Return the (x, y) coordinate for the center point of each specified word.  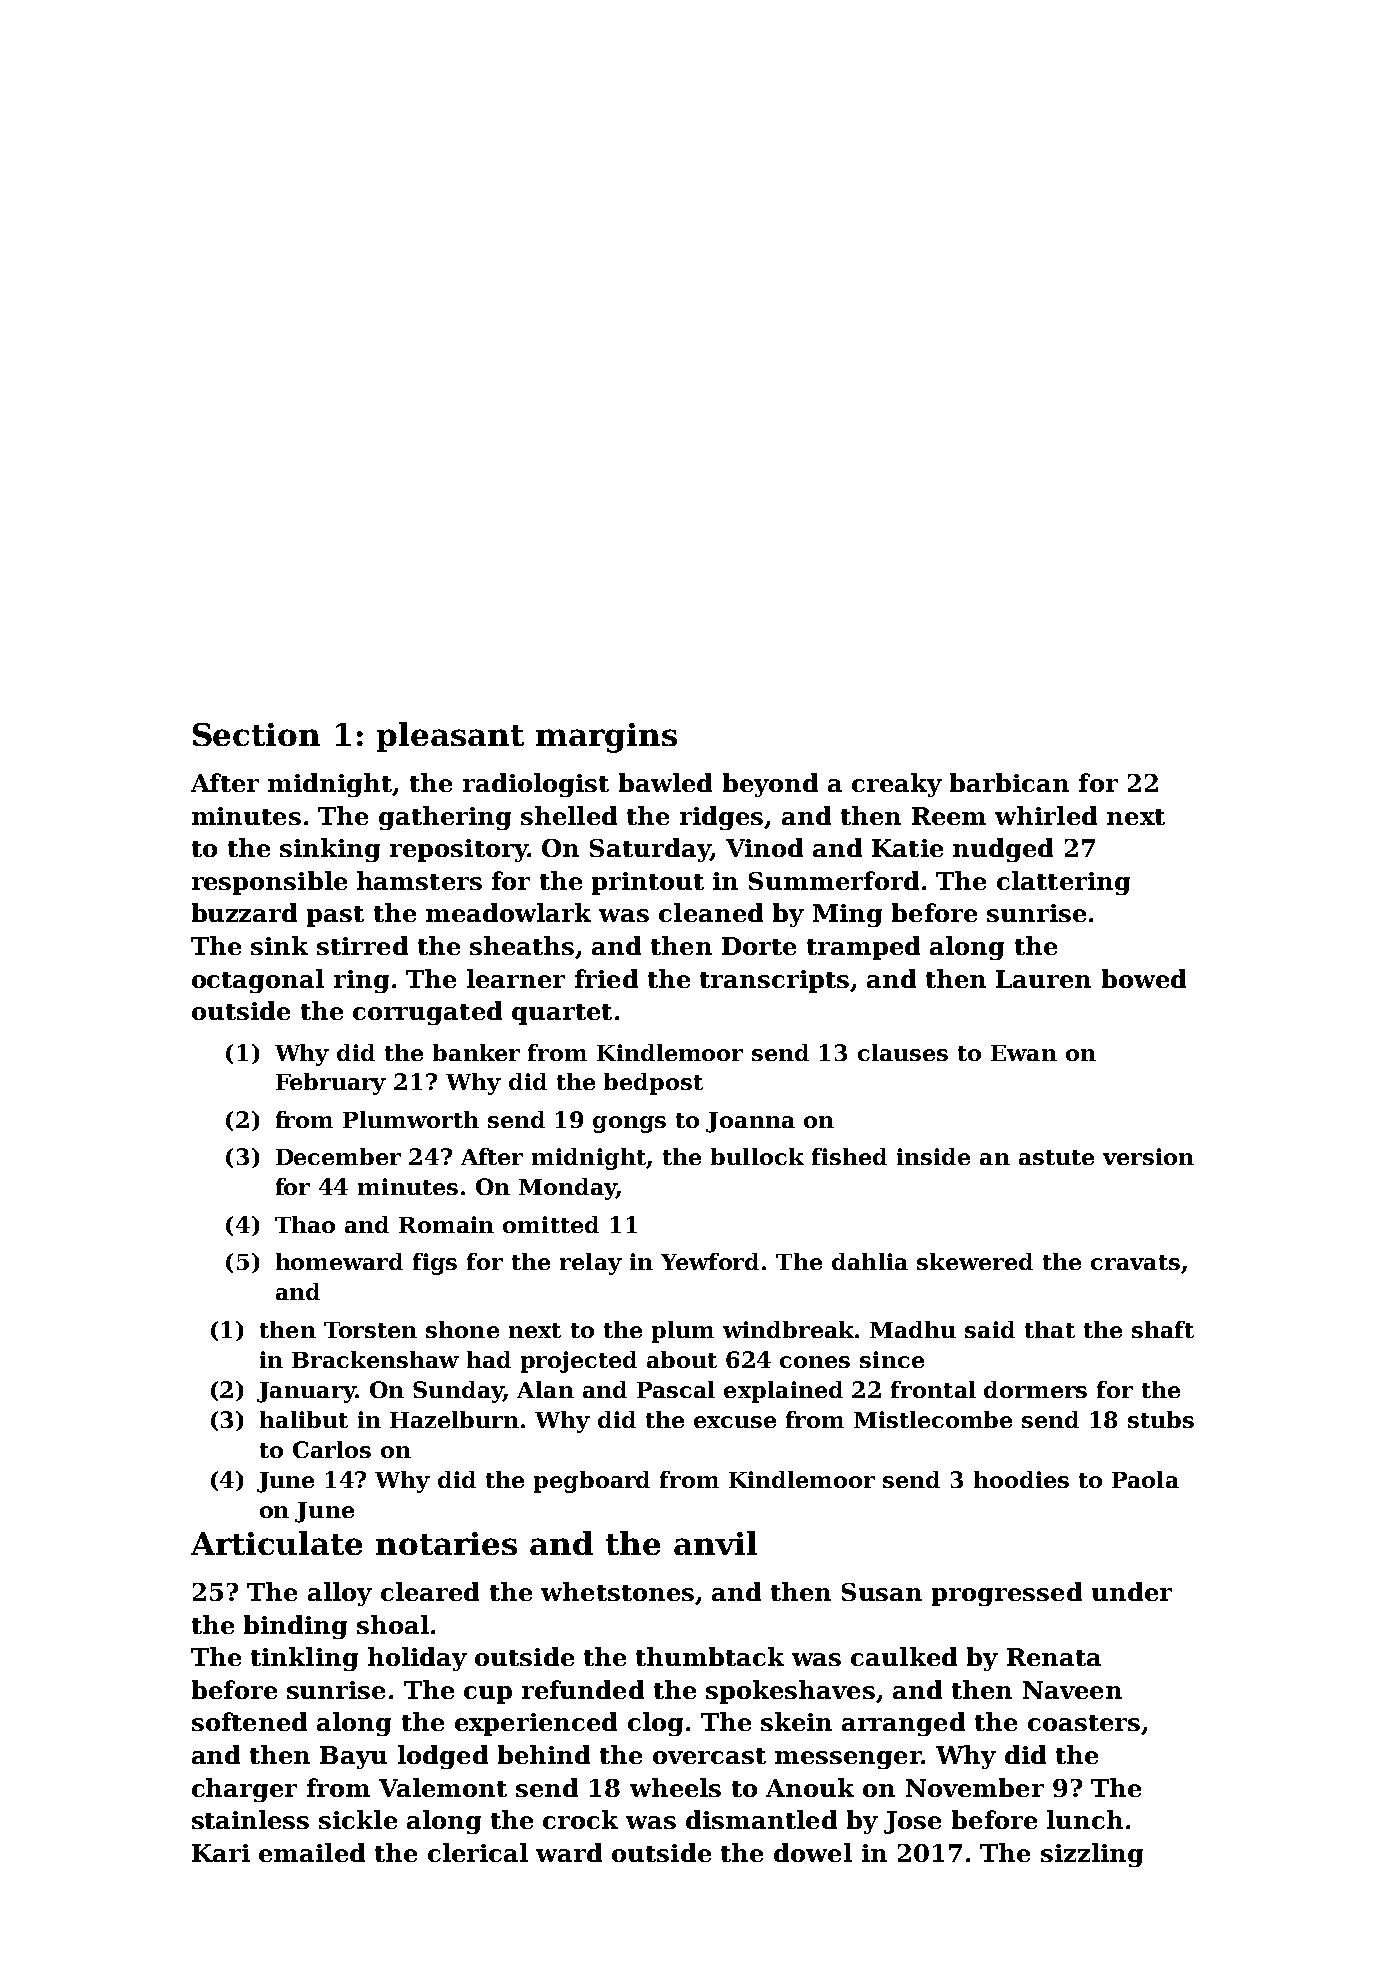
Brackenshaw (375, 1359)
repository (459, 850)
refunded (583, 1689)
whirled (1046, 815)
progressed (1007, 1594)
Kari (221, 1853)
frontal (933, 1389)
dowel (813, 1852)
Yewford (710, 1261)
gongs (629, 1124)
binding (295, 1627)
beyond (770, 785)
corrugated (427, 1013)
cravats (1135, 1262)
